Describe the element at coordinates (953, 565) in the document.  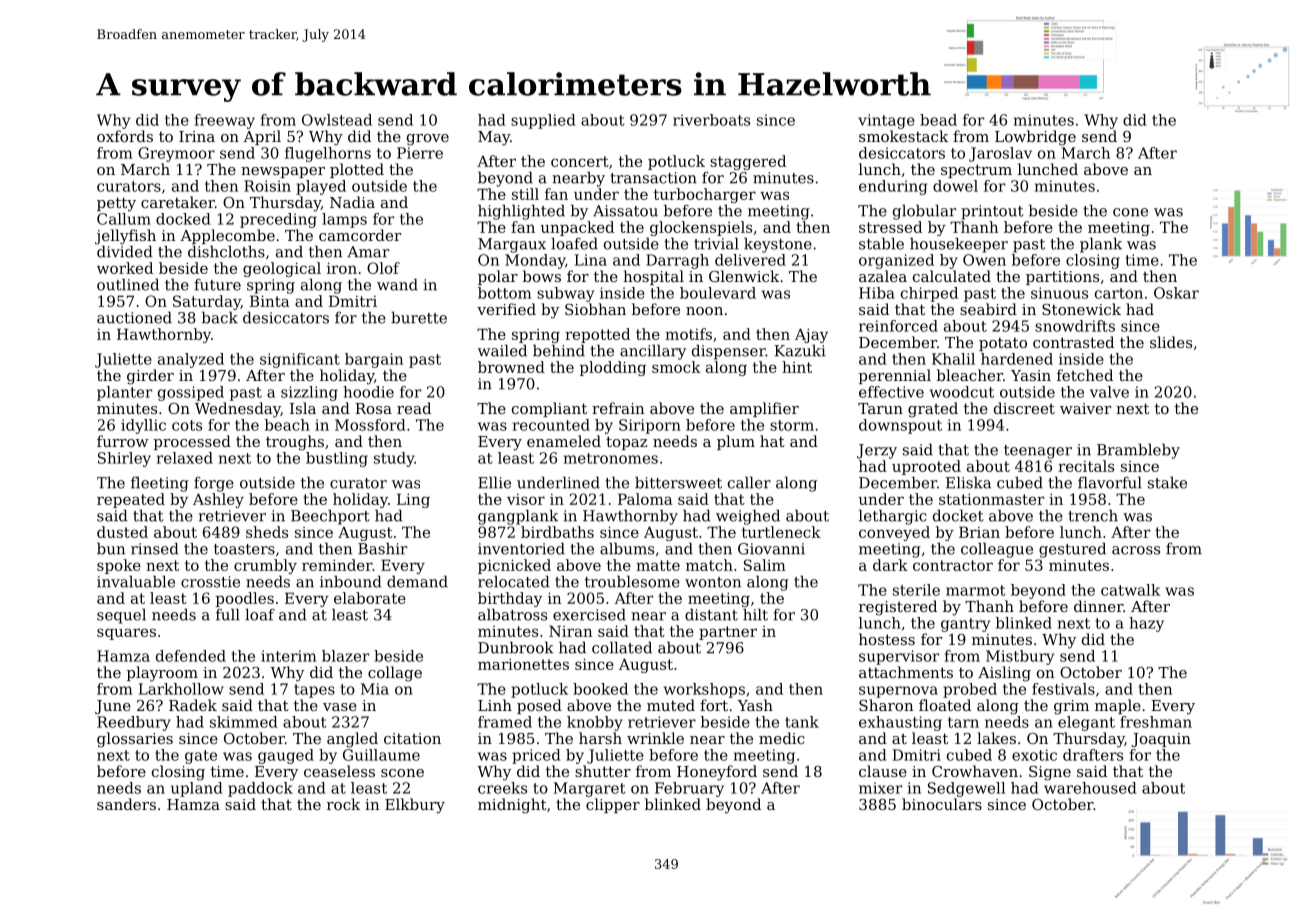
I see `contractor` at that location.
